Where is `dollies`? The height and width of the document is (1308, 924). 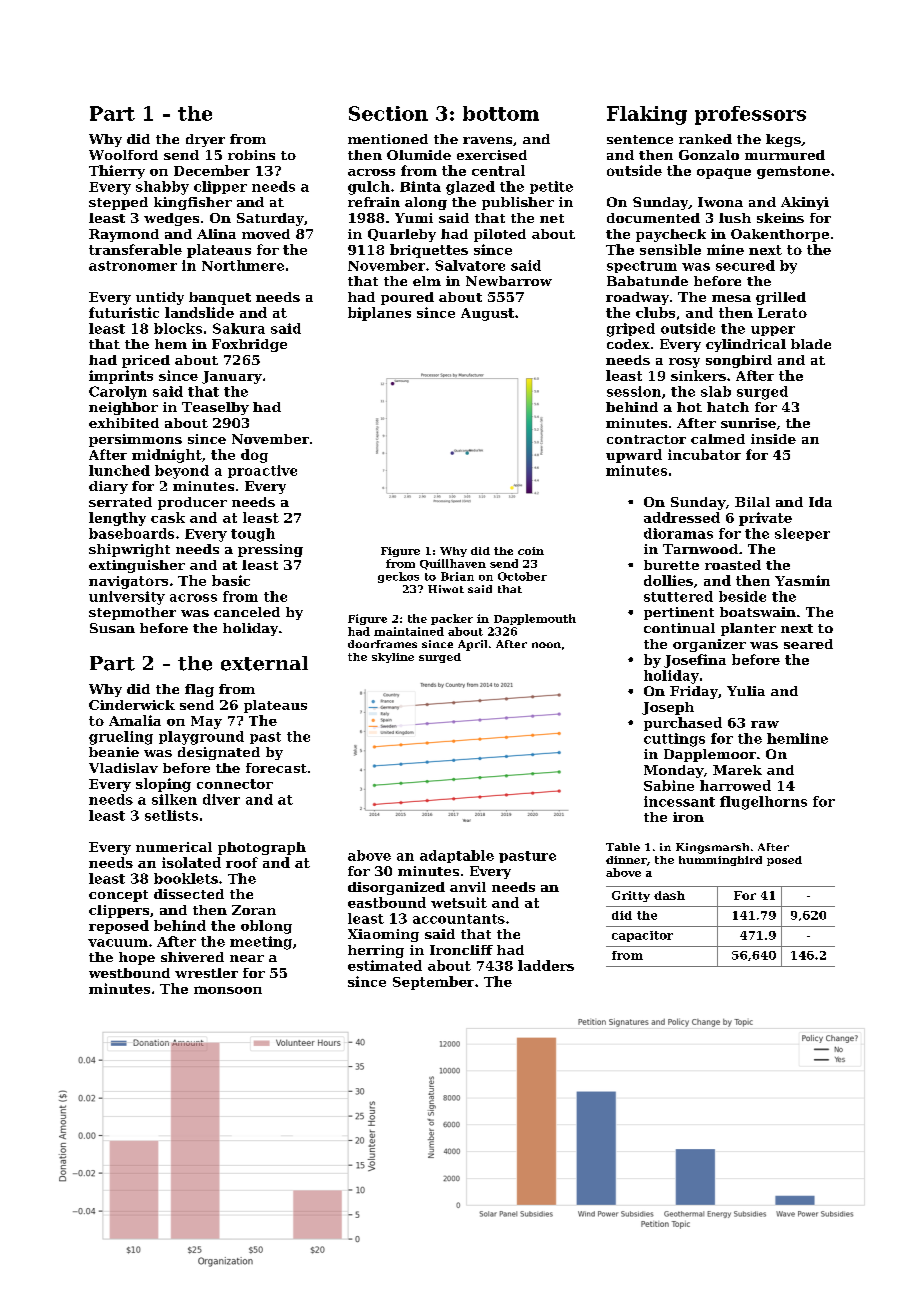 dollies is located at coordinates (668, 580).
